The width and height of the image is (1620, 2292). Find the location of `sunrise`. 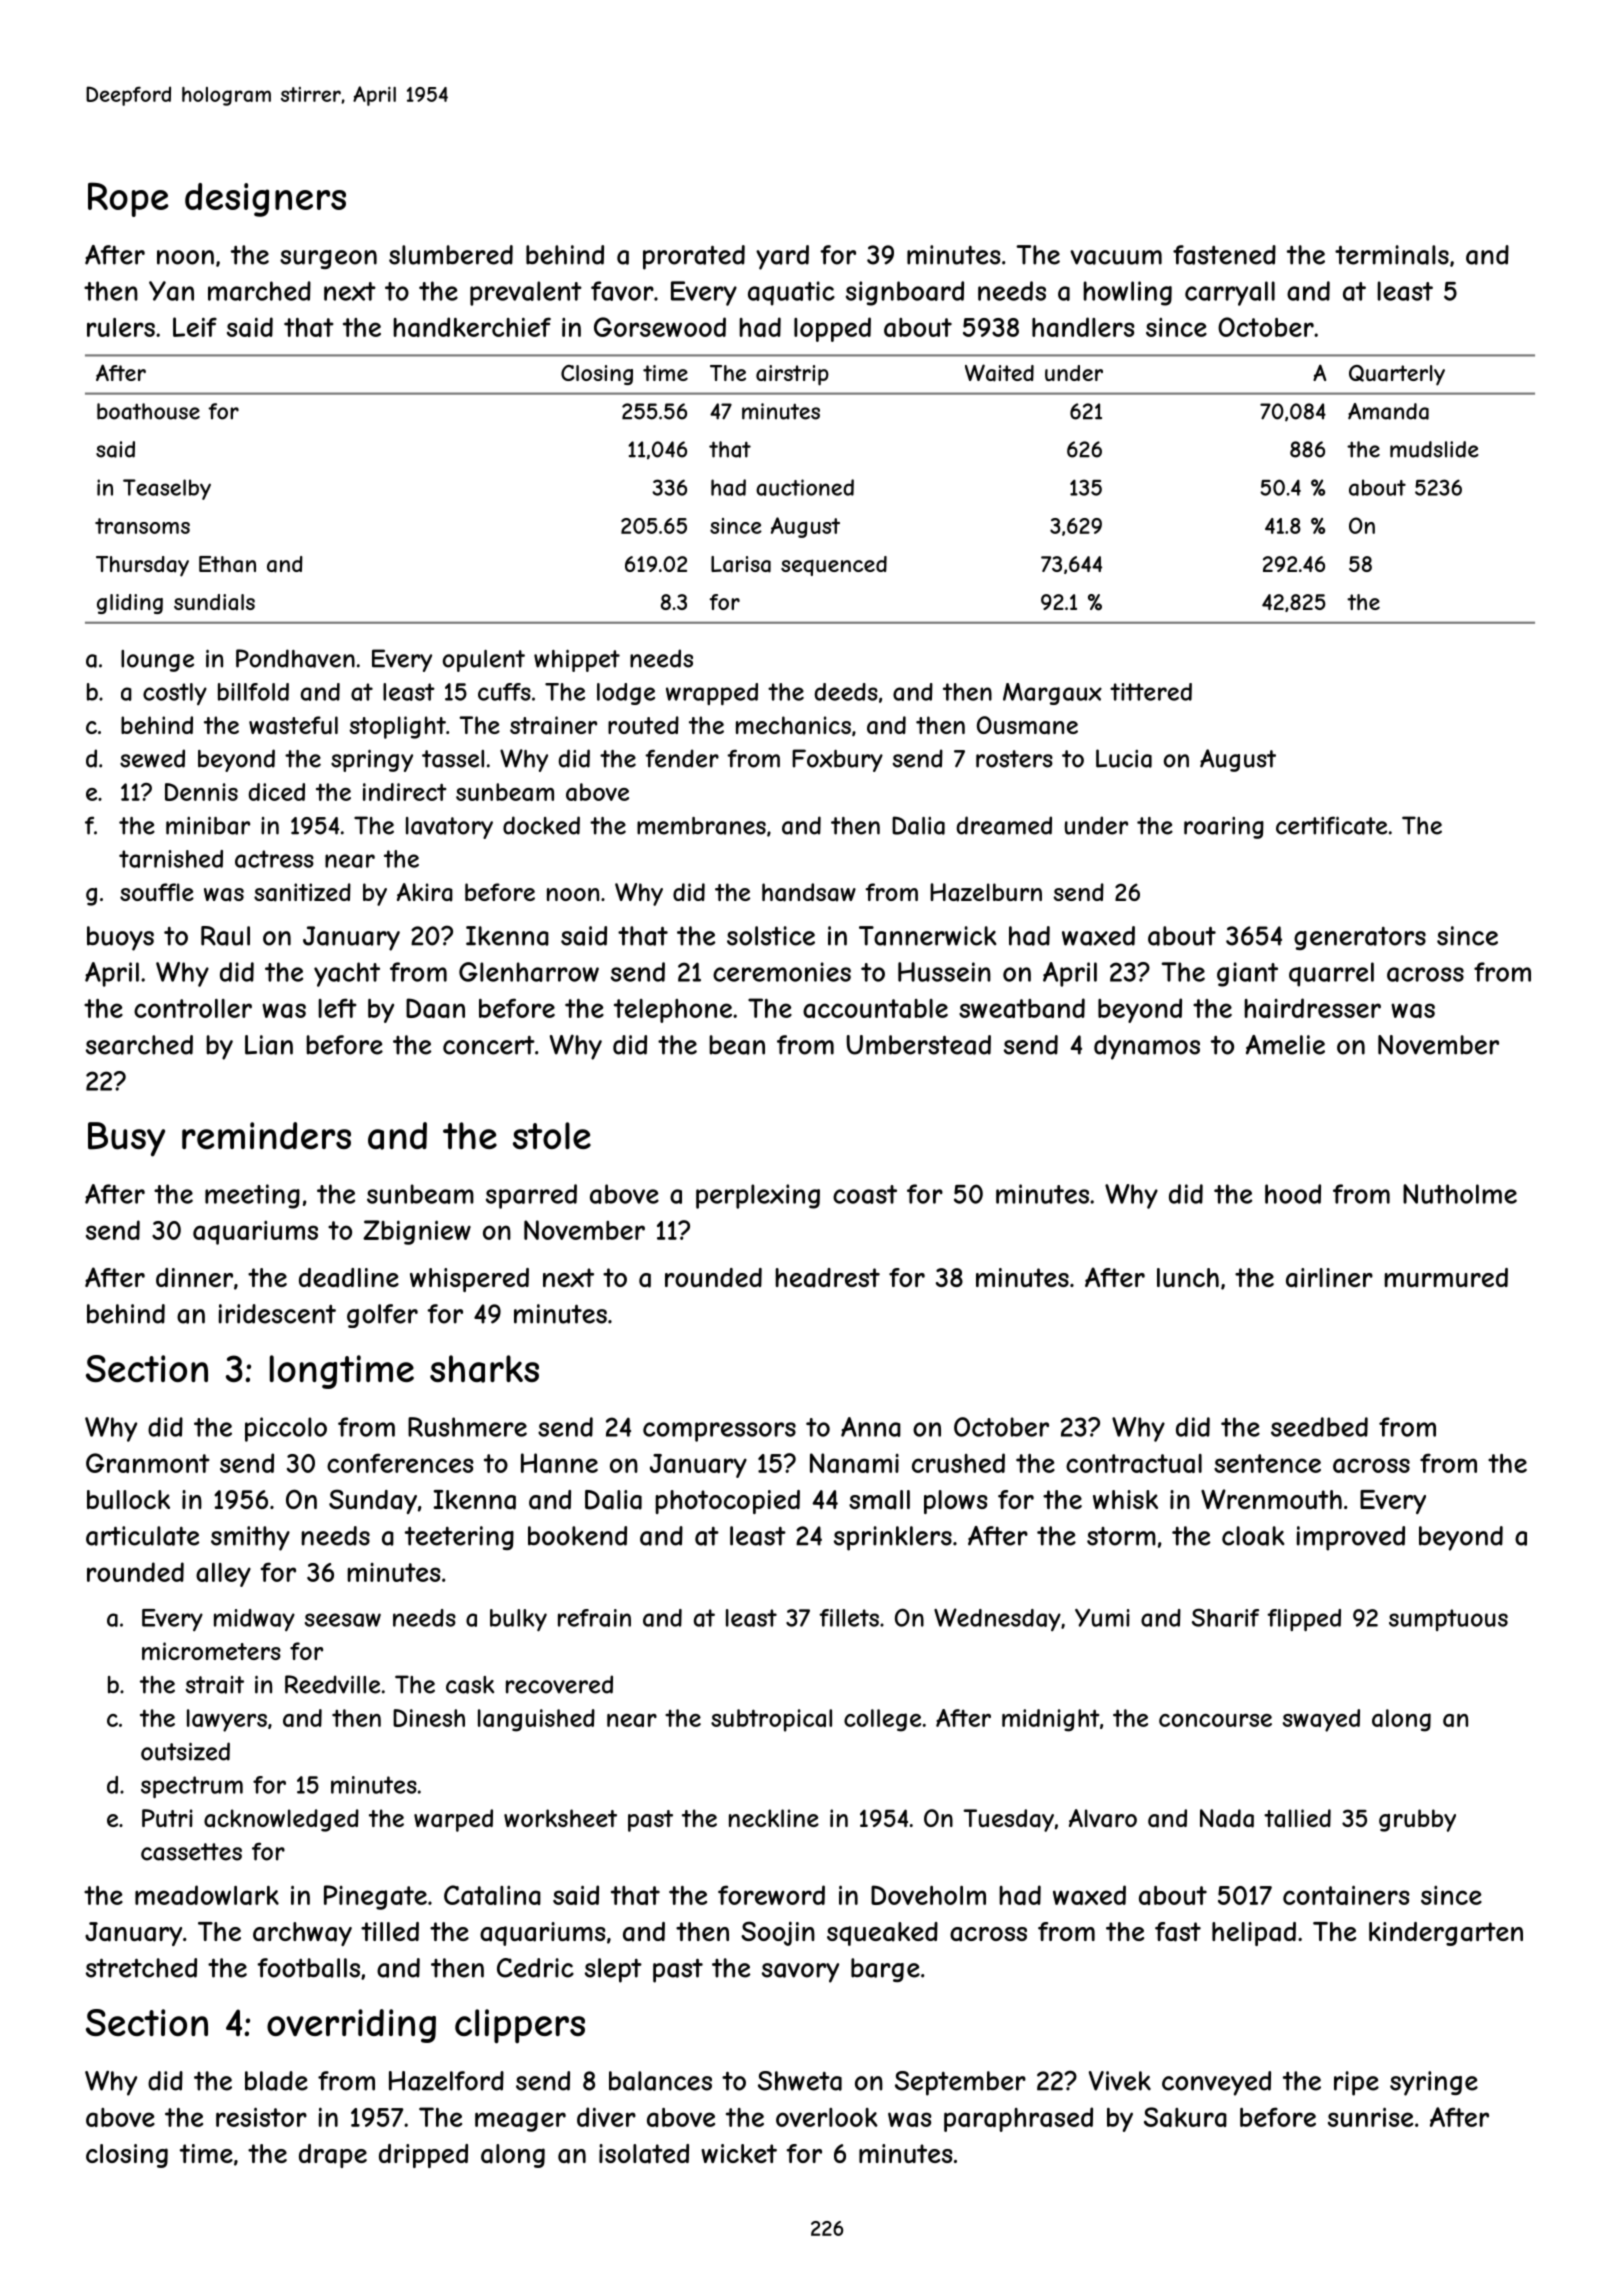

sunrise is located at coordinates (1370, 2117).
